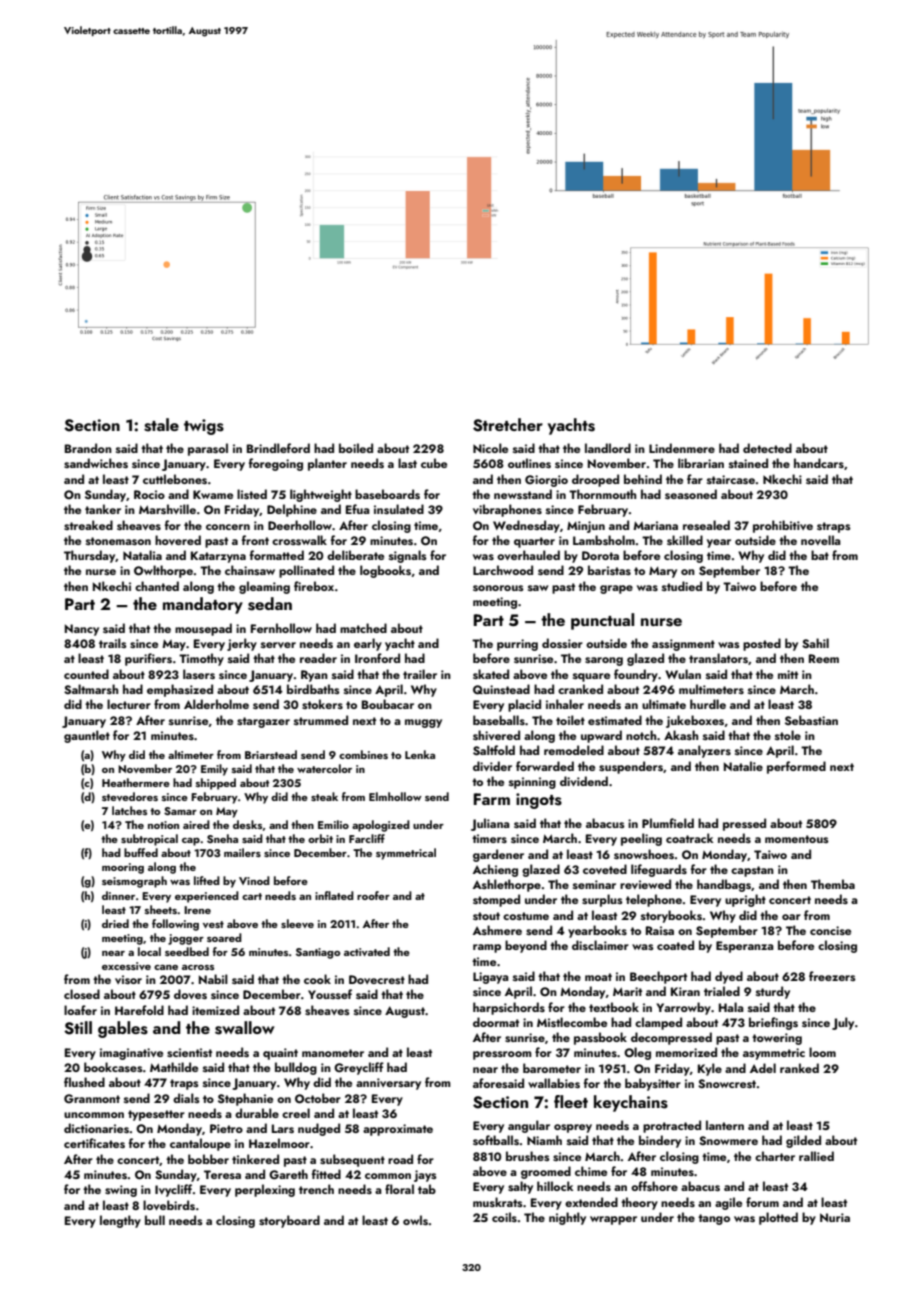 This screenshot has width=924, height=1308. What do you see at coordinates (395, 796) in the screenshot?
I see `Elmhollow` at bounding box center [395, 796].
